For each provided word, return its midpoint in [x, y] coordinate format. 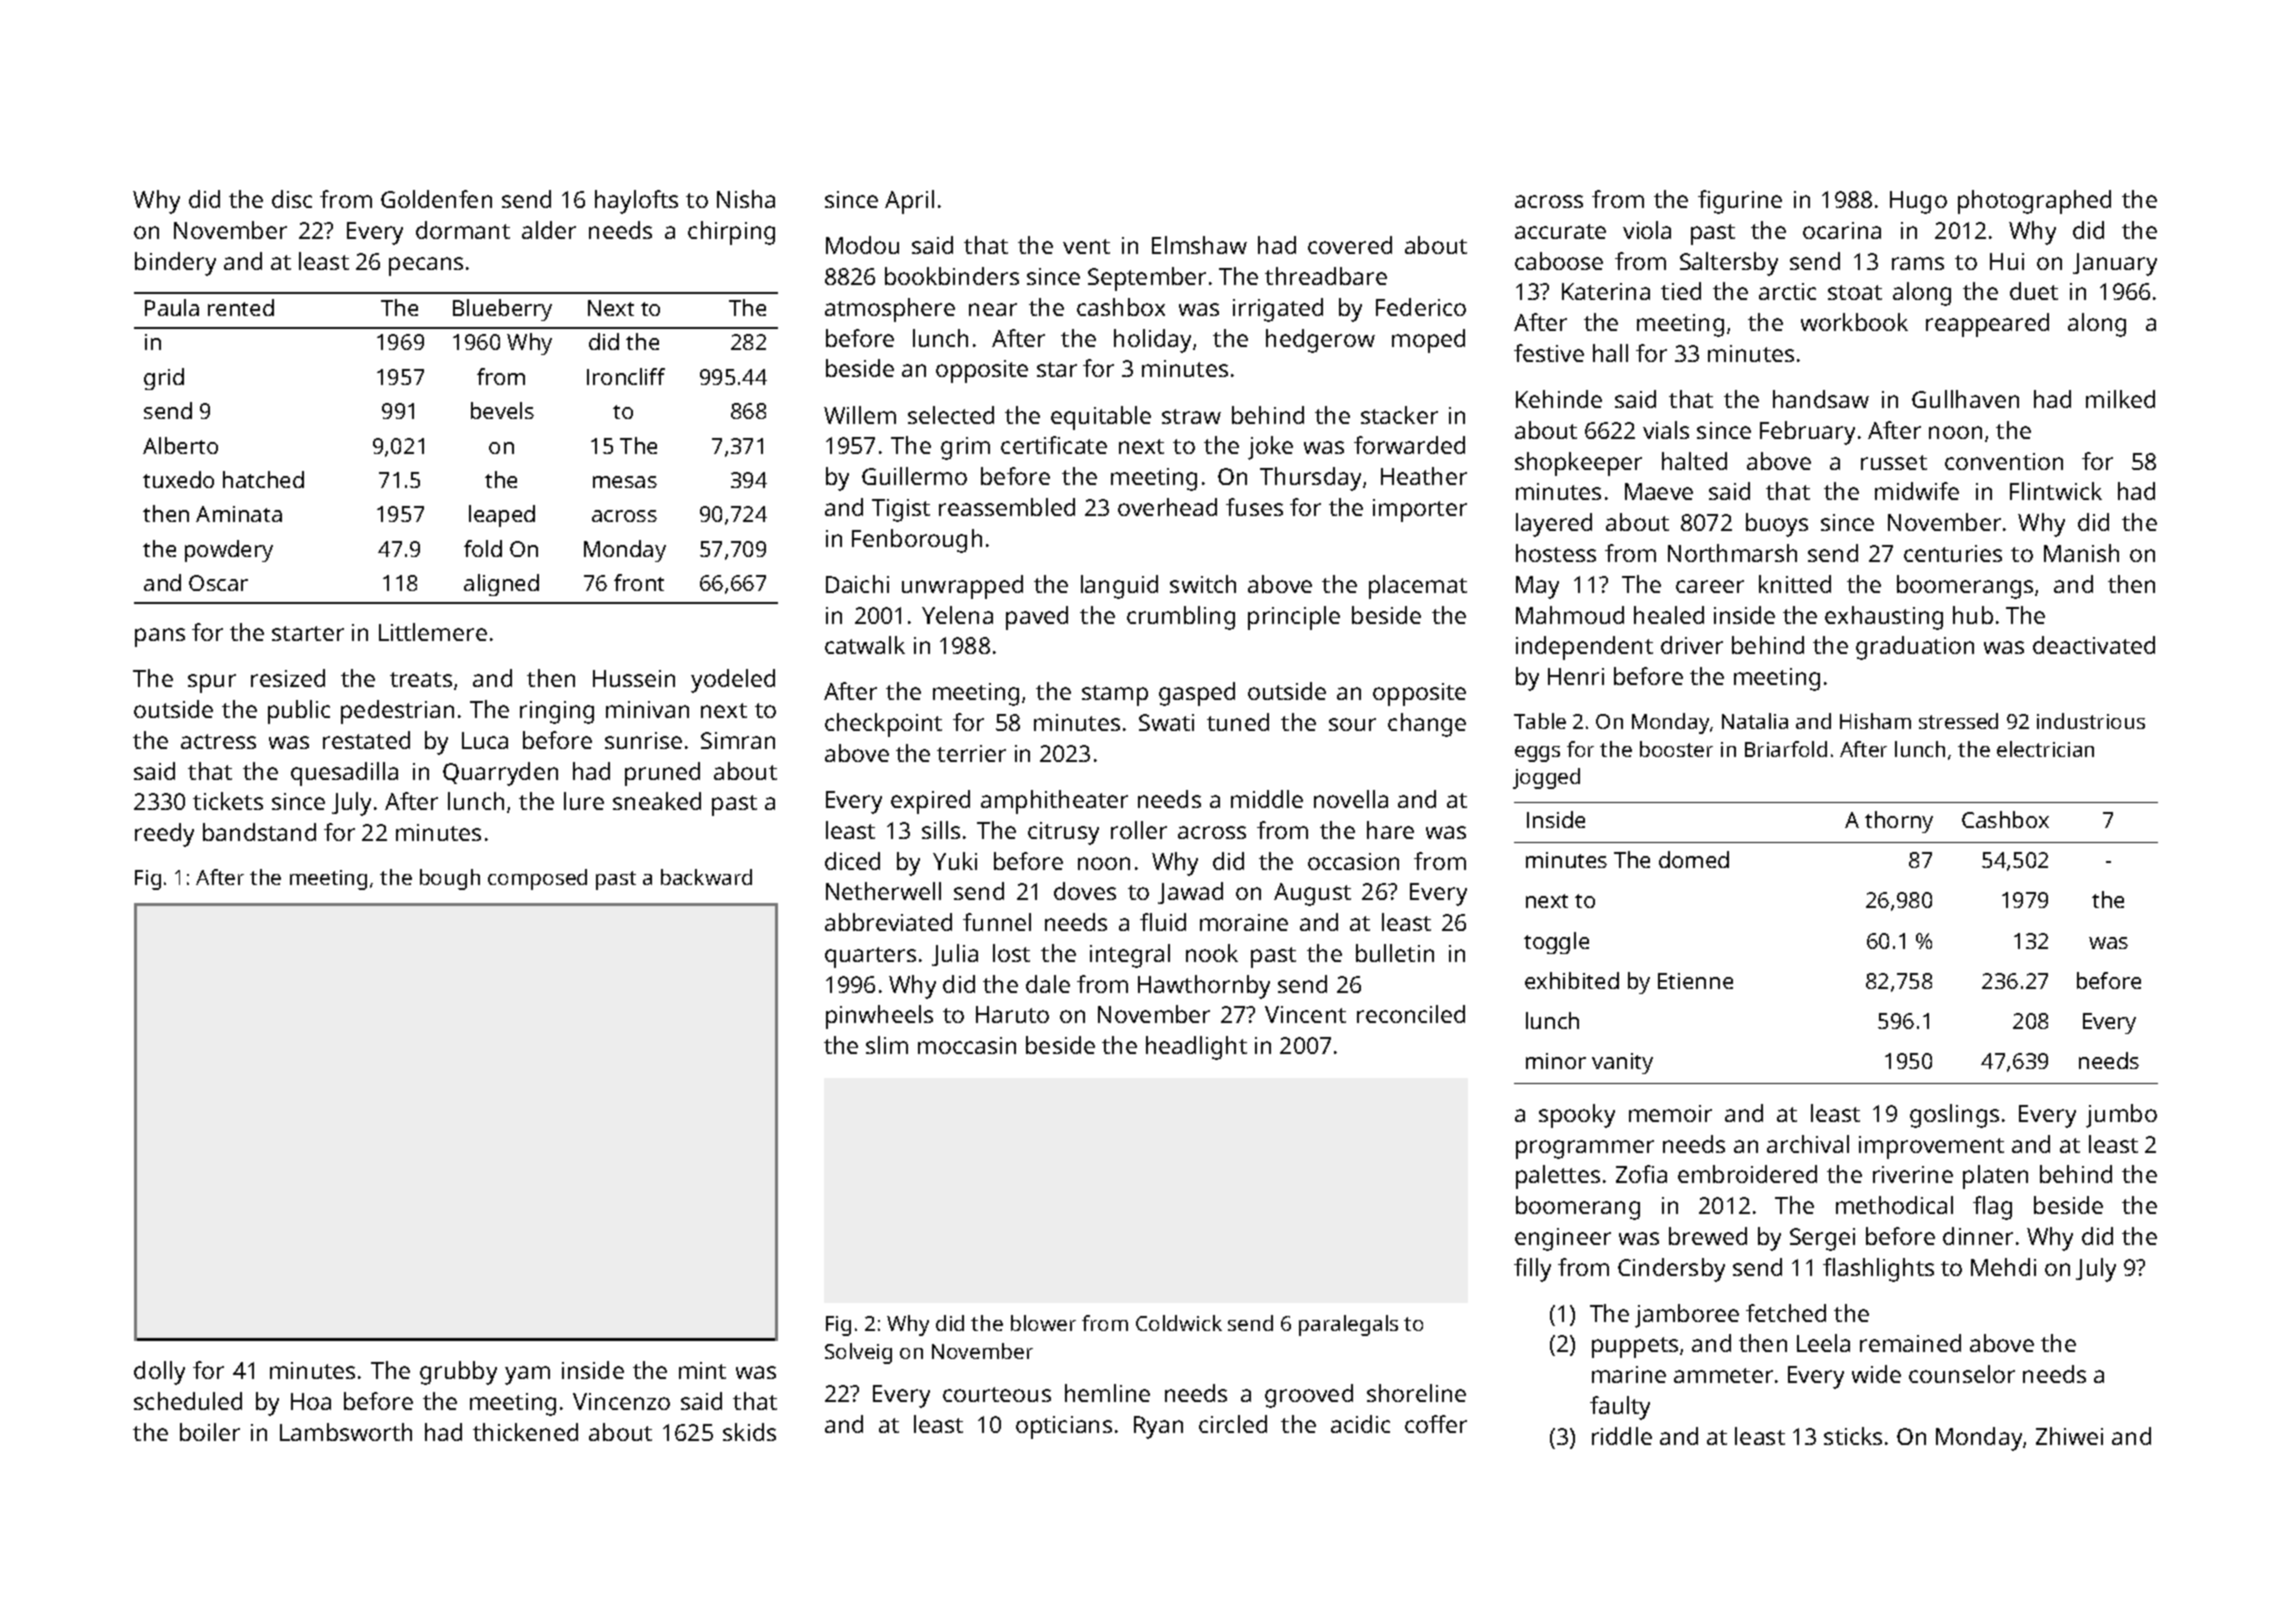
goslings [1954, 1116]
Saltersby [1729, 264]
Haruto [1012, 1014]
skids [749, 1432]
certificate [1054, 445]
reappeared [1987, 325]
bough [450, 879]
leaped [502, 516]
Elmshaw [1199, 245]
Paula [172, 307]
